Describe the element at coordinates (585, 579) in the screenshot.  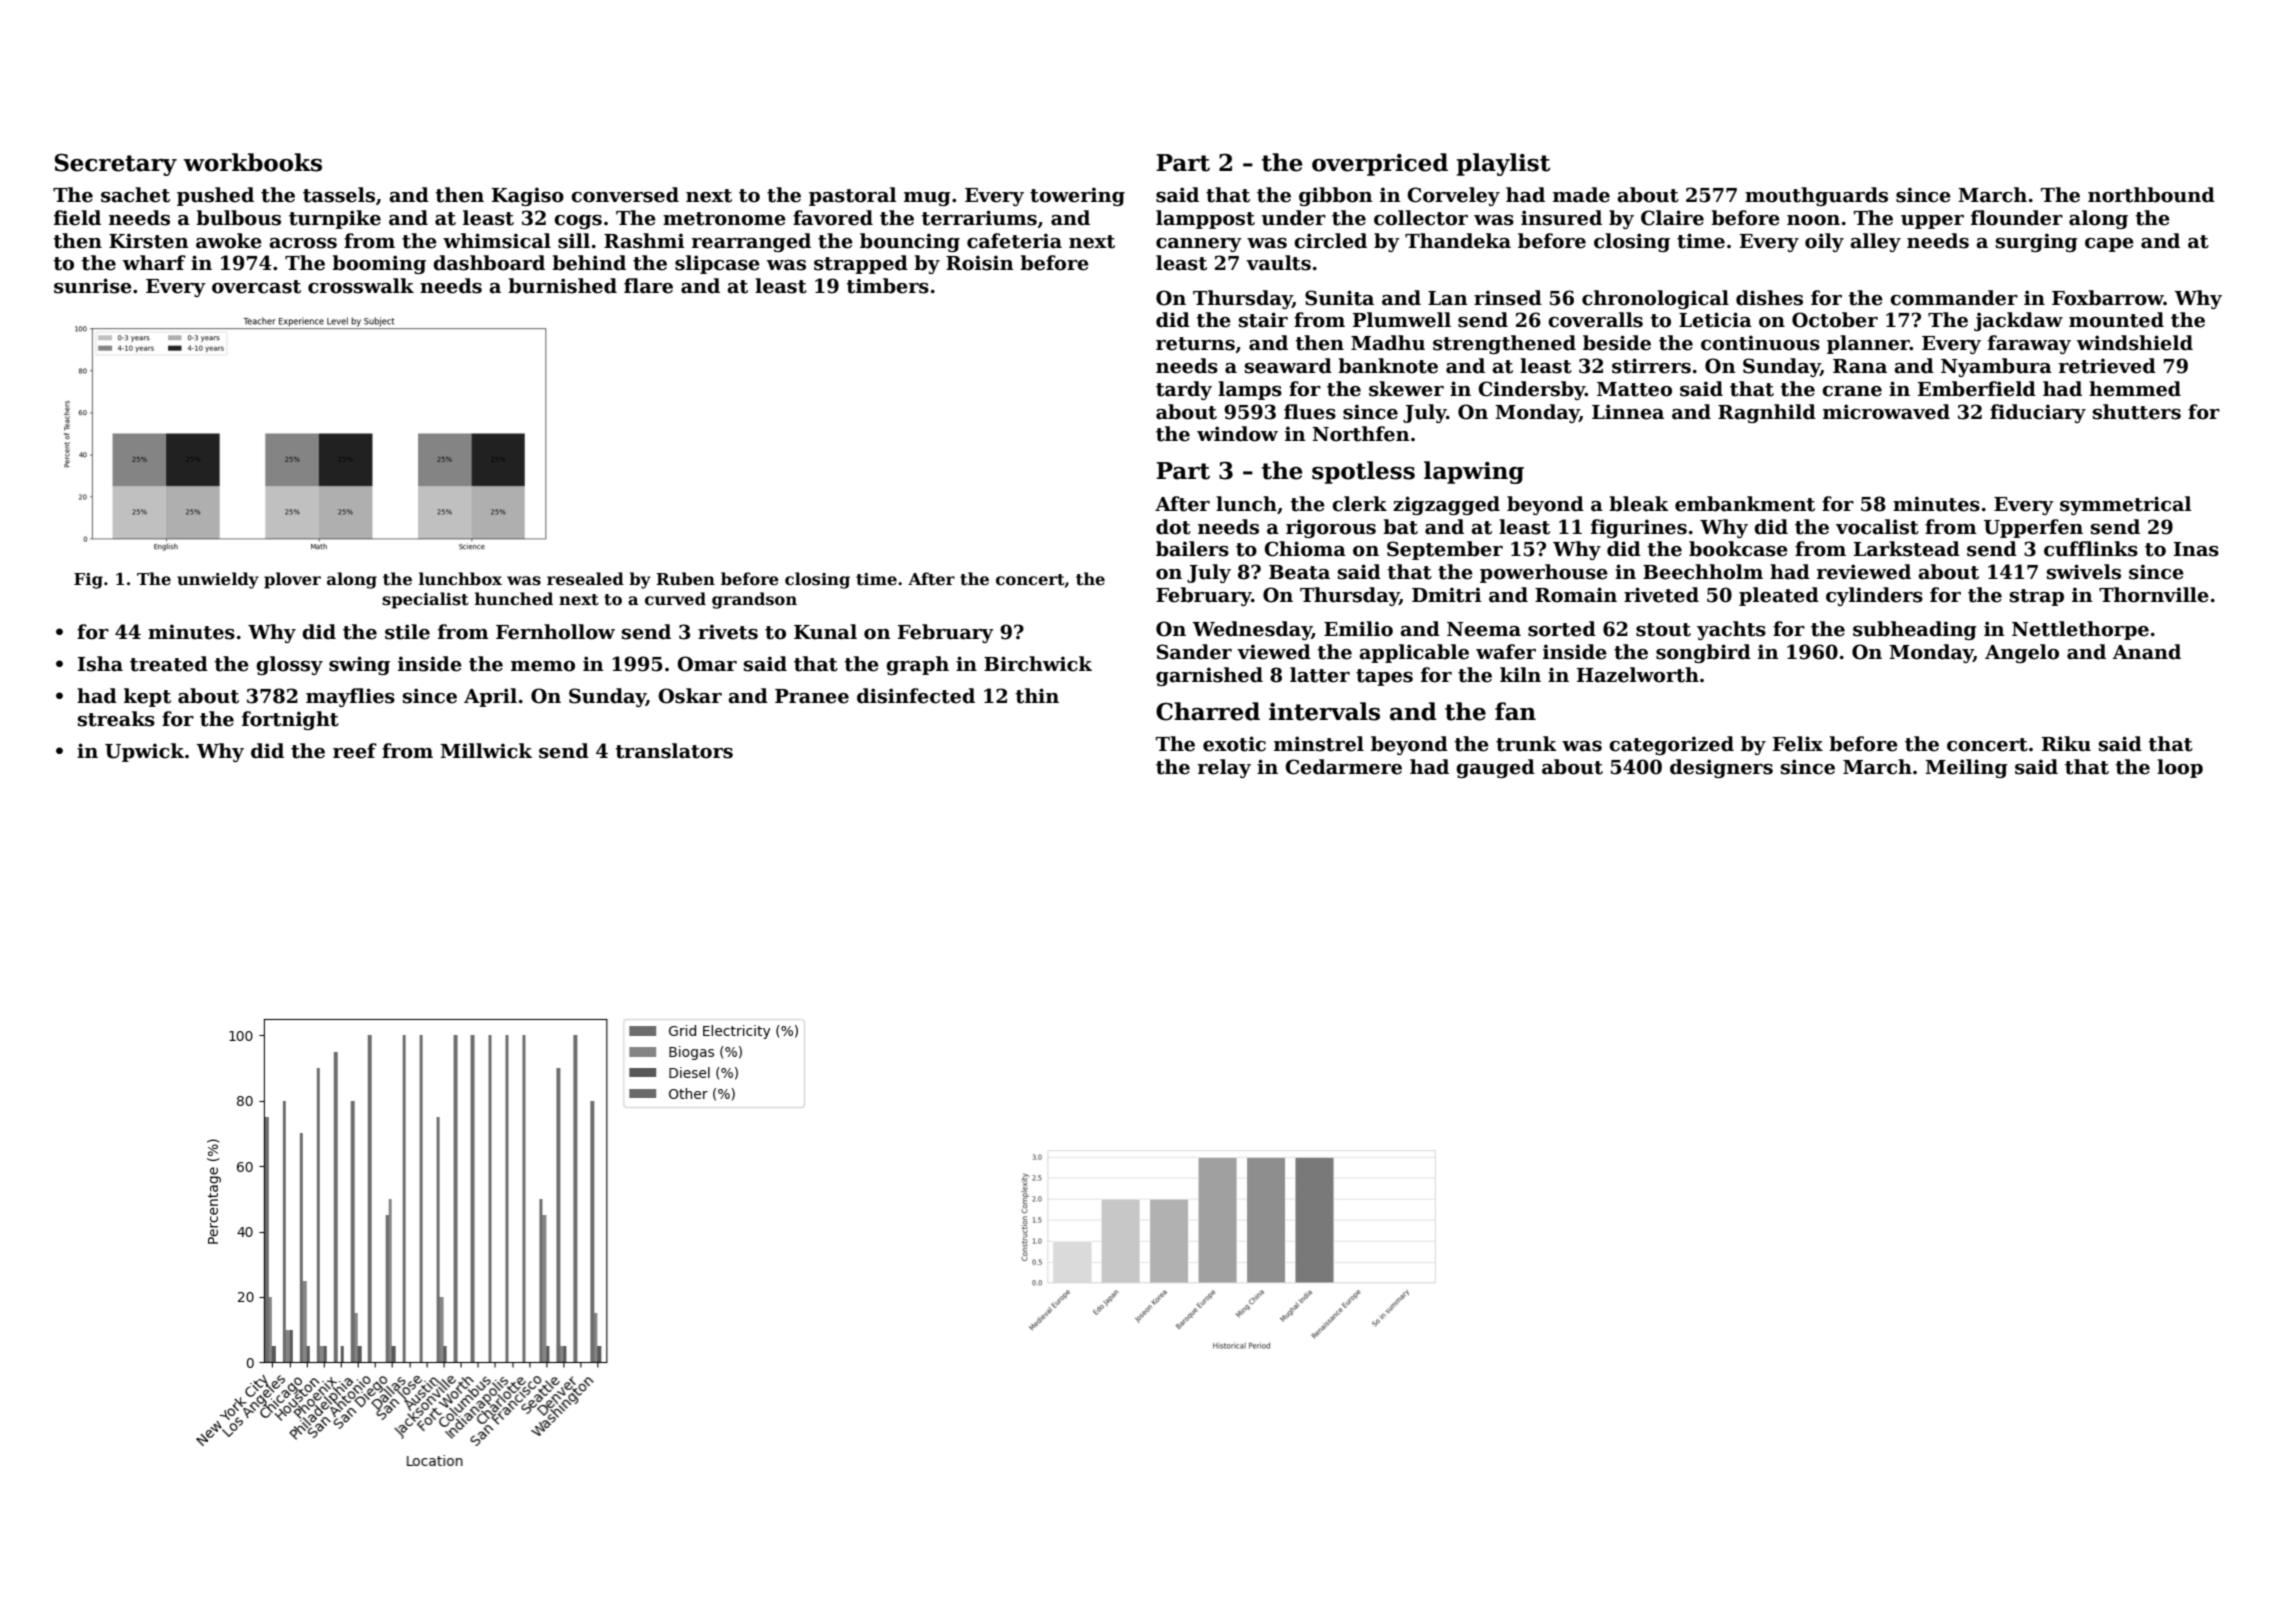
I see `resealed` at that location.
